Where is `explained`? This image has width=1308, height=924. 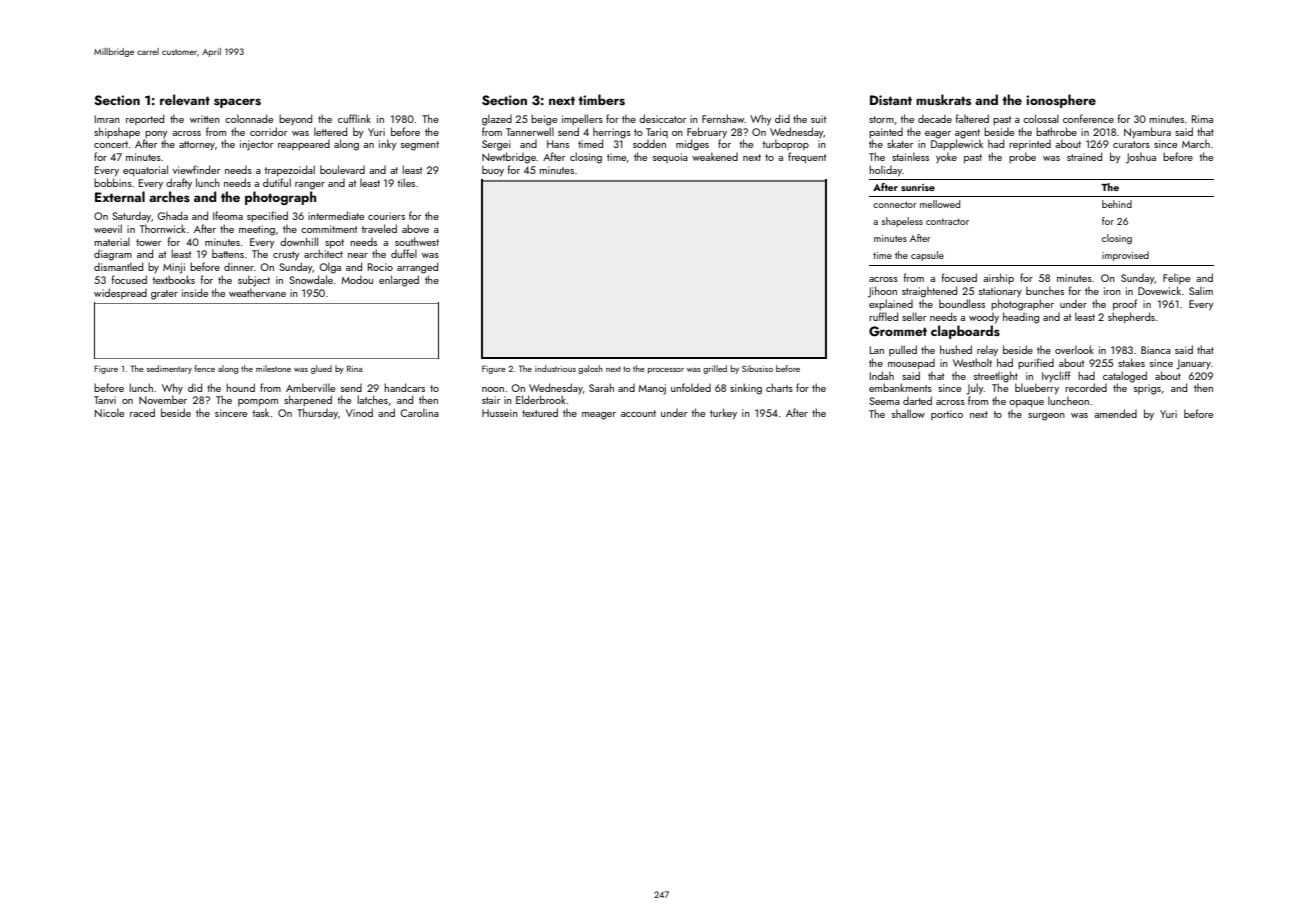
explained is located at coordinates (891, 304).
